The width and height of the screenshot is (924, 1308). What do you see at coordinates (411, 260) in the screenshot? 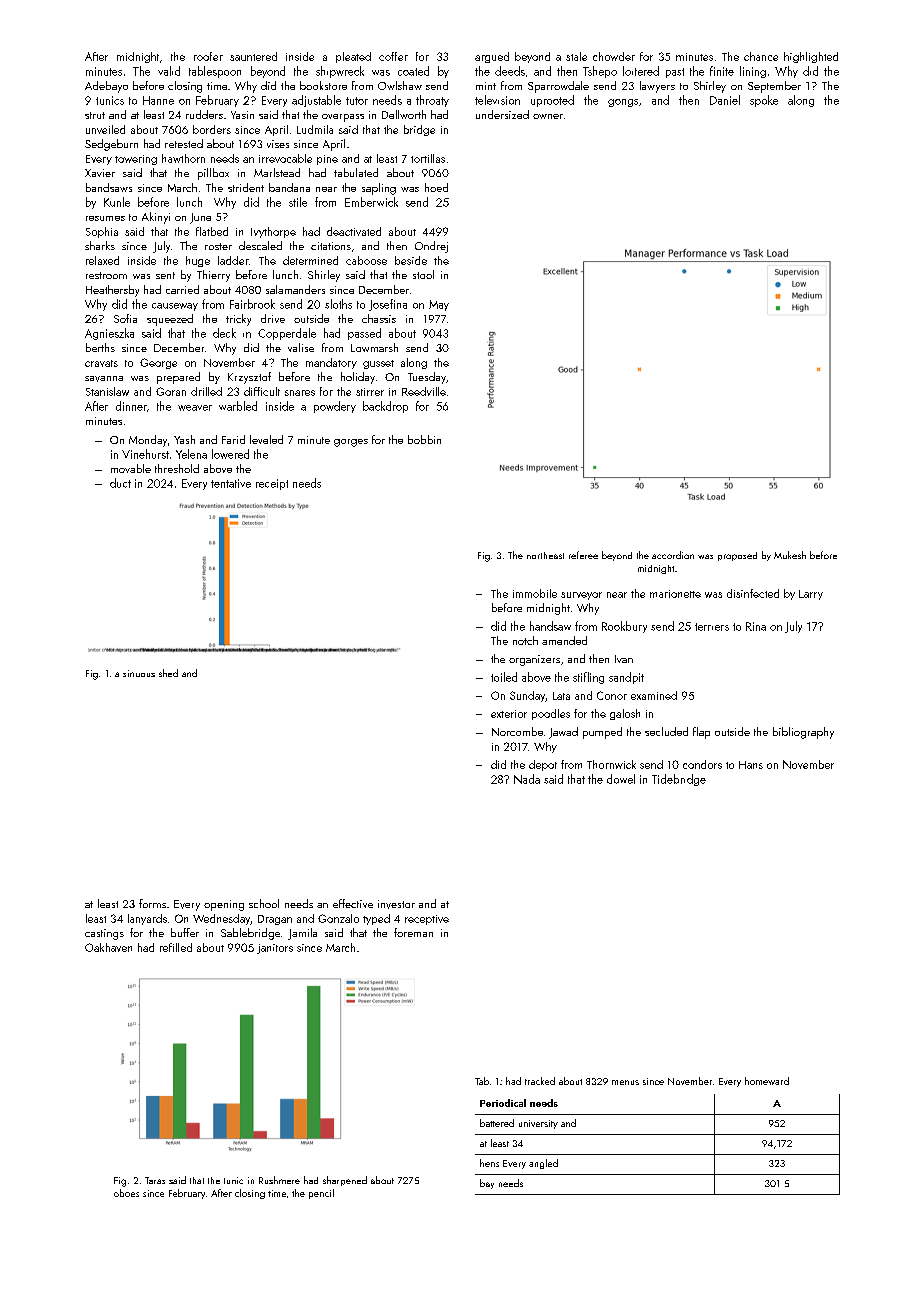
I see `beside` at bounding box center [411, 260].
